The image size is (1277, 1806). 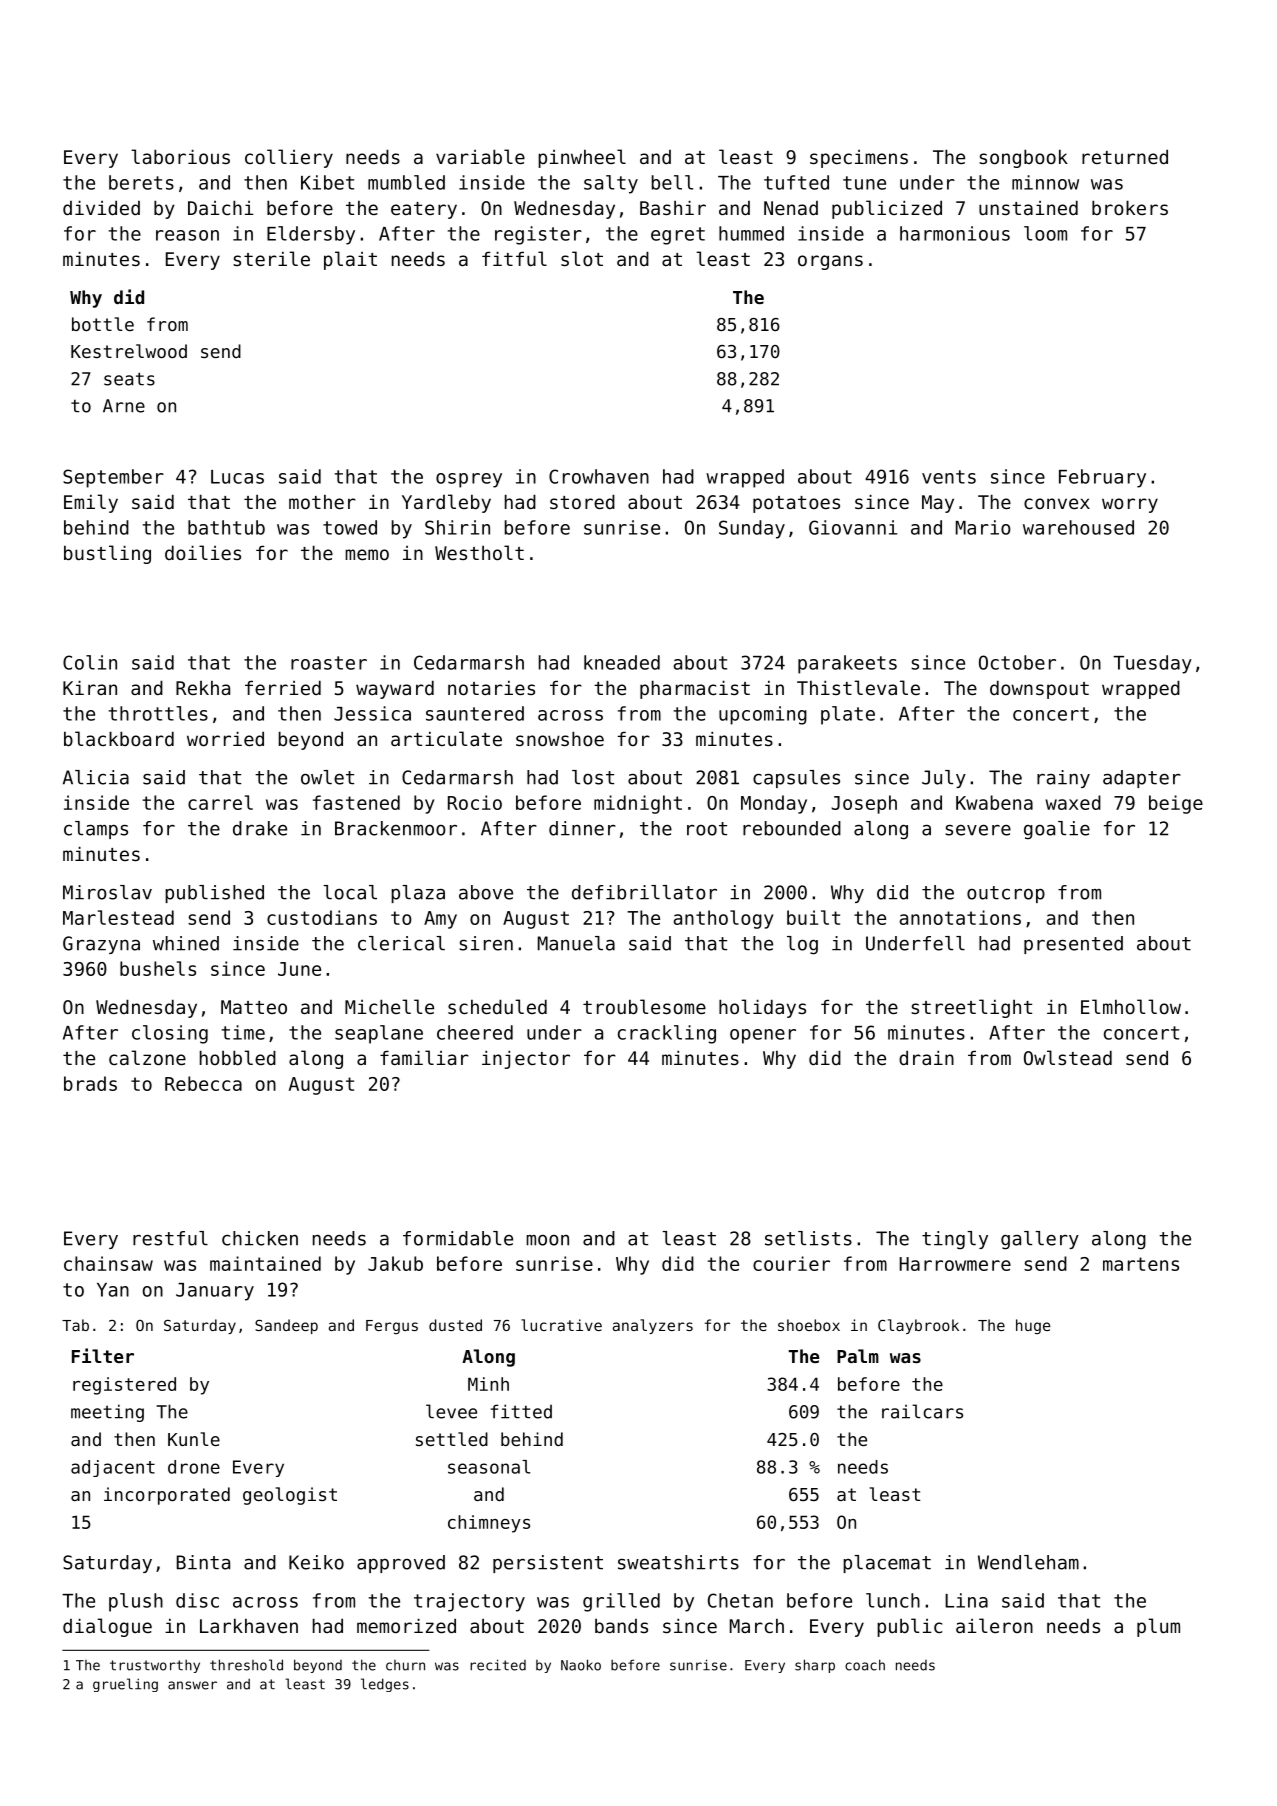 What do you see at coordinates (815, 1666) in the image?
I see `sharp` at bounding box center [815, 1666].
